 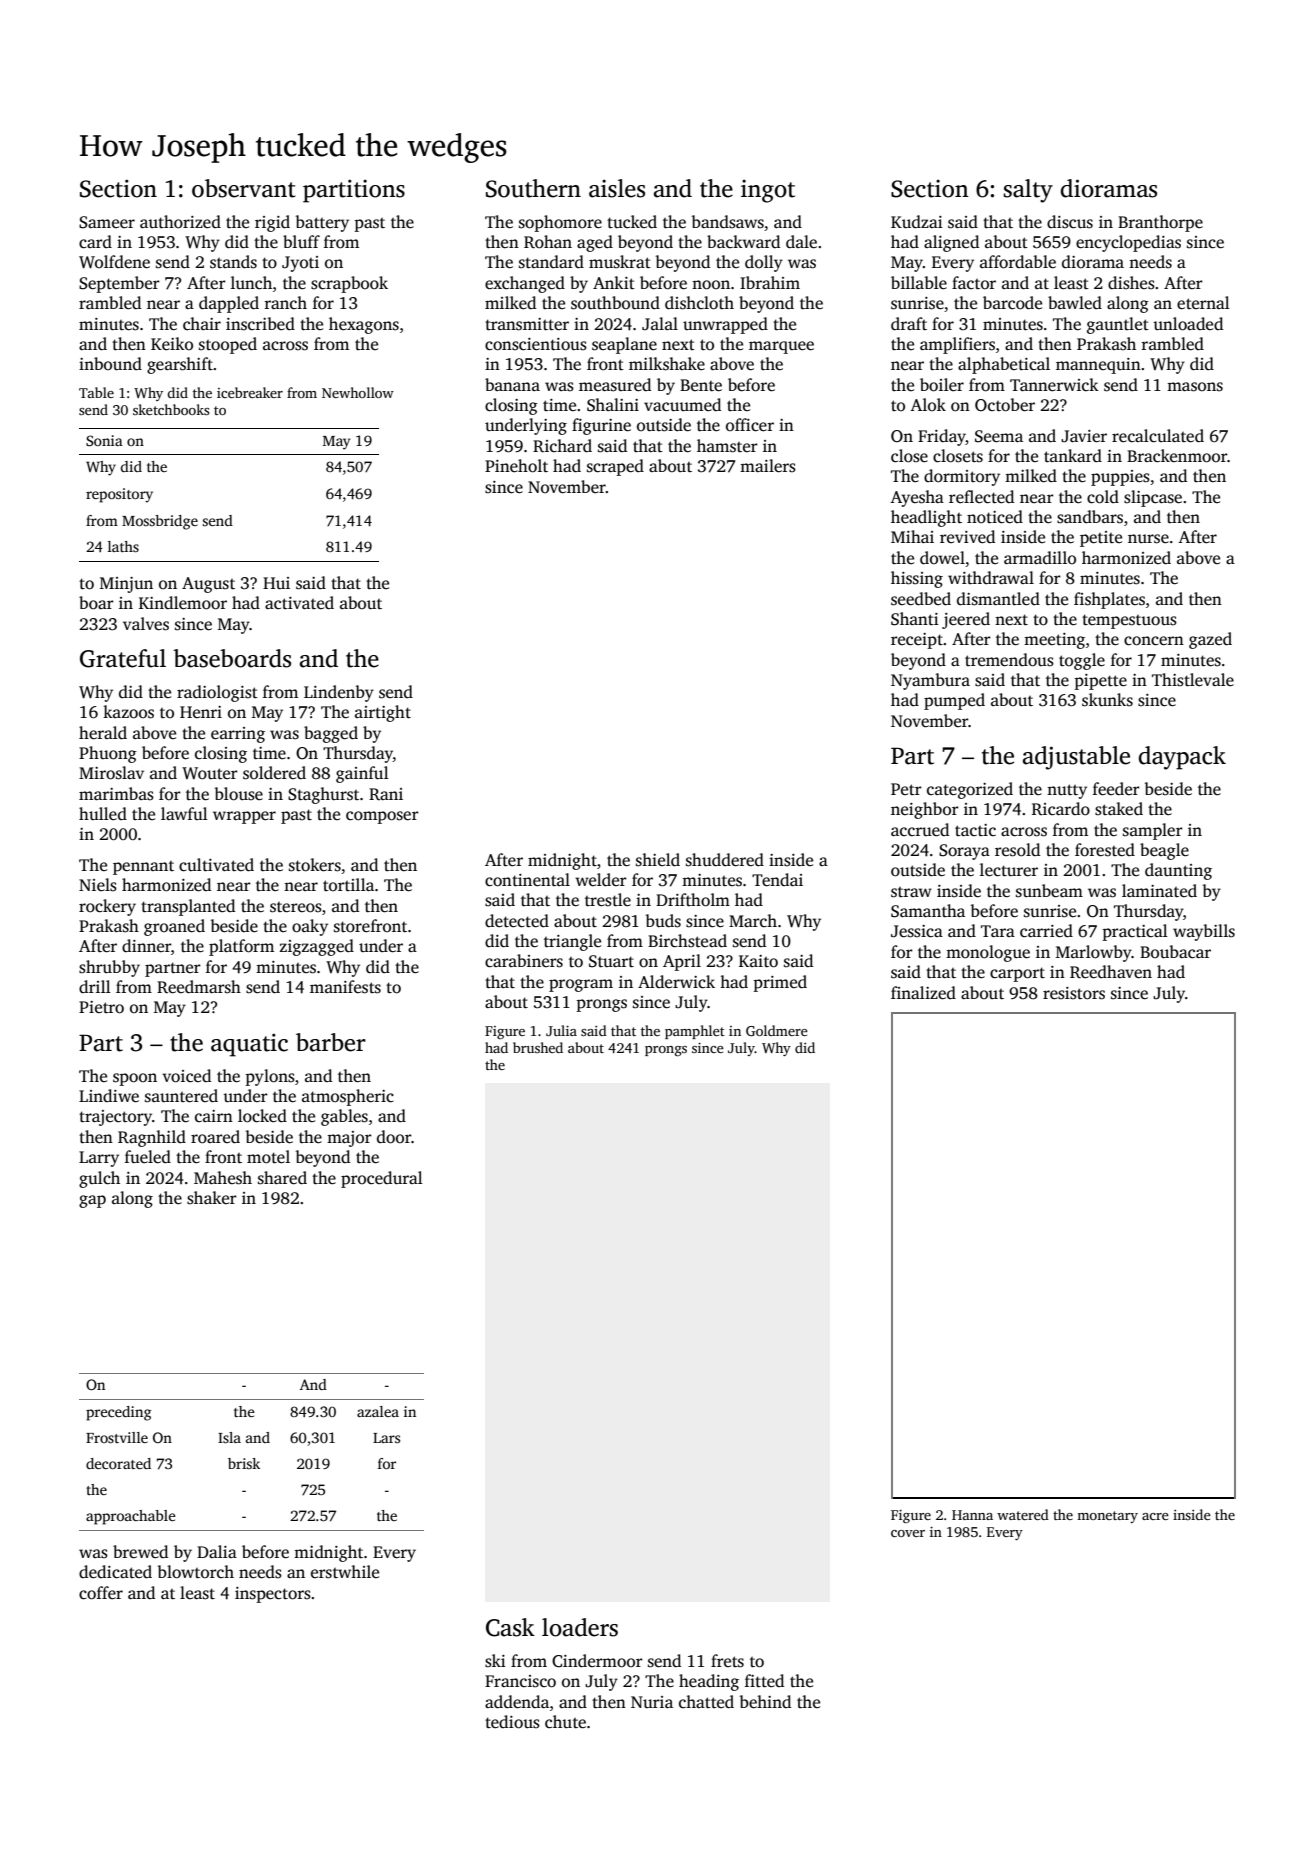 I want to click on watered, so click(x=1023, y=1514).
